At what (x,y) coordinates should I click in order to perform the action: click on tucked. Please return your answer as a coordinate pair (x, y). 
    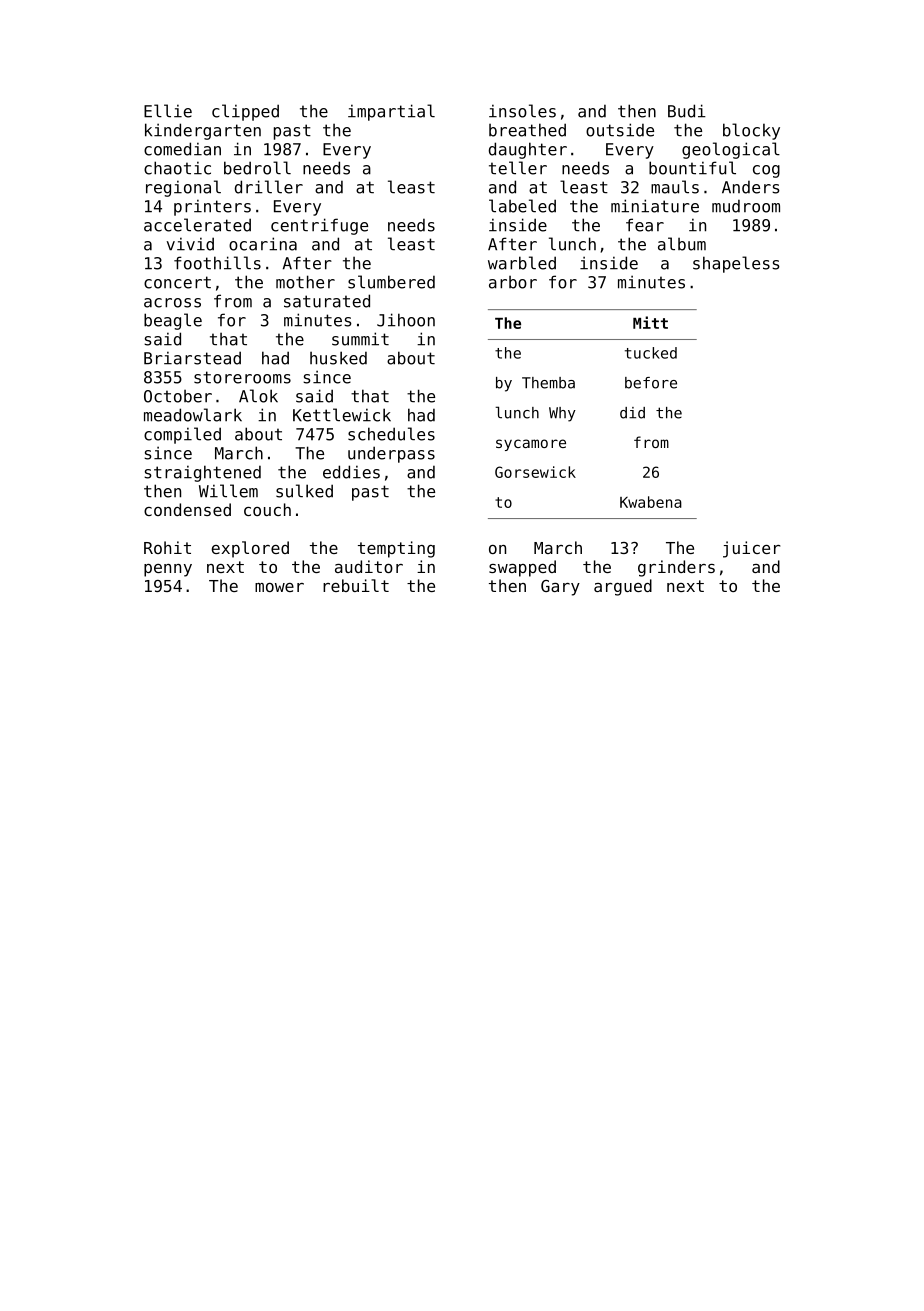
    Looking at the image, I should click on (651, 353).
